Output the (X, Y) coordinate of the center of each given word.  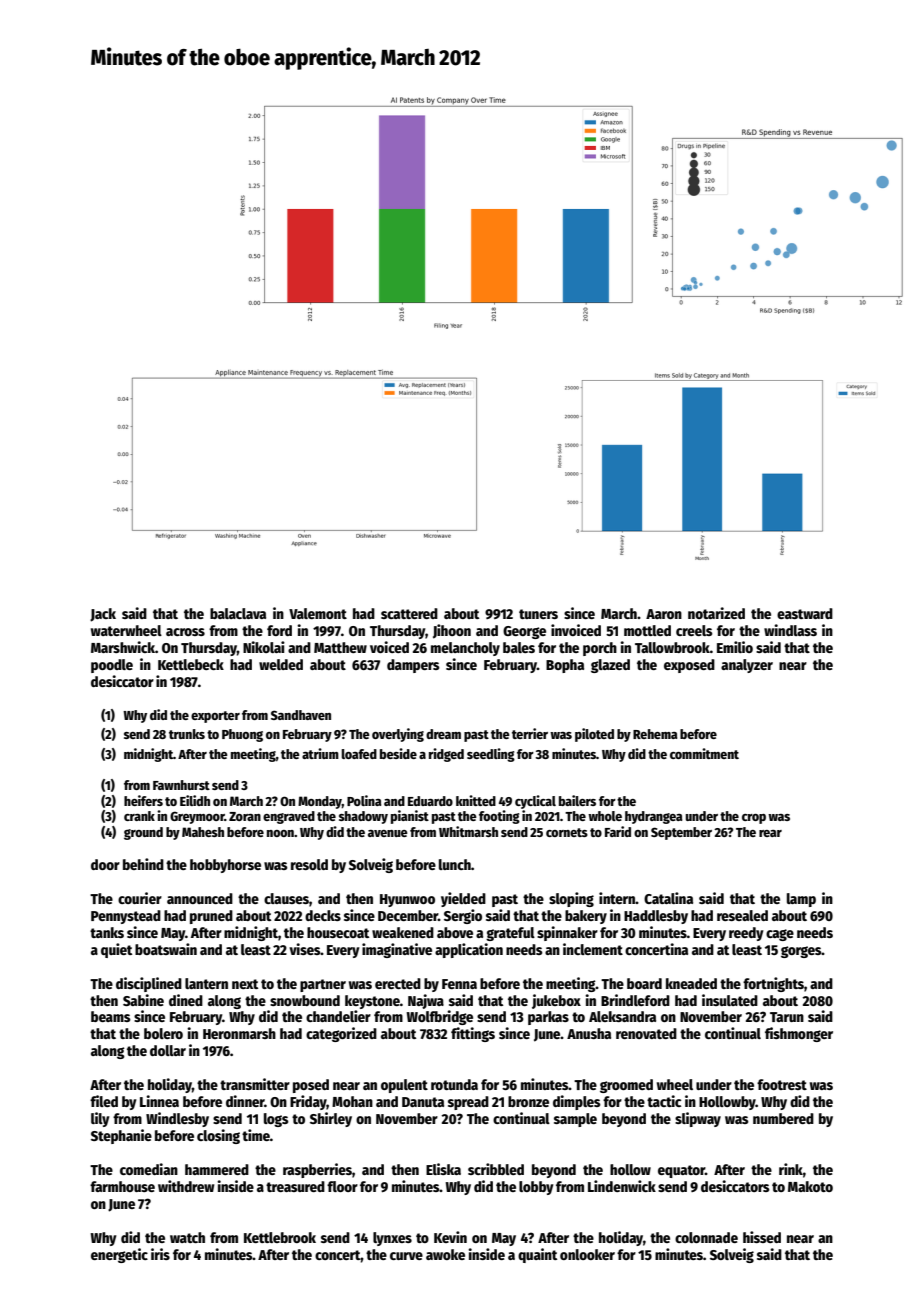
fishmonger (799, 1034)
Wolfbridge (439, 1017)
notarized (716, 613)
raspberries (317, 1170)
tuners (538, 614)
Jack (103, 615)
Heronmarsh (239, 1033)
